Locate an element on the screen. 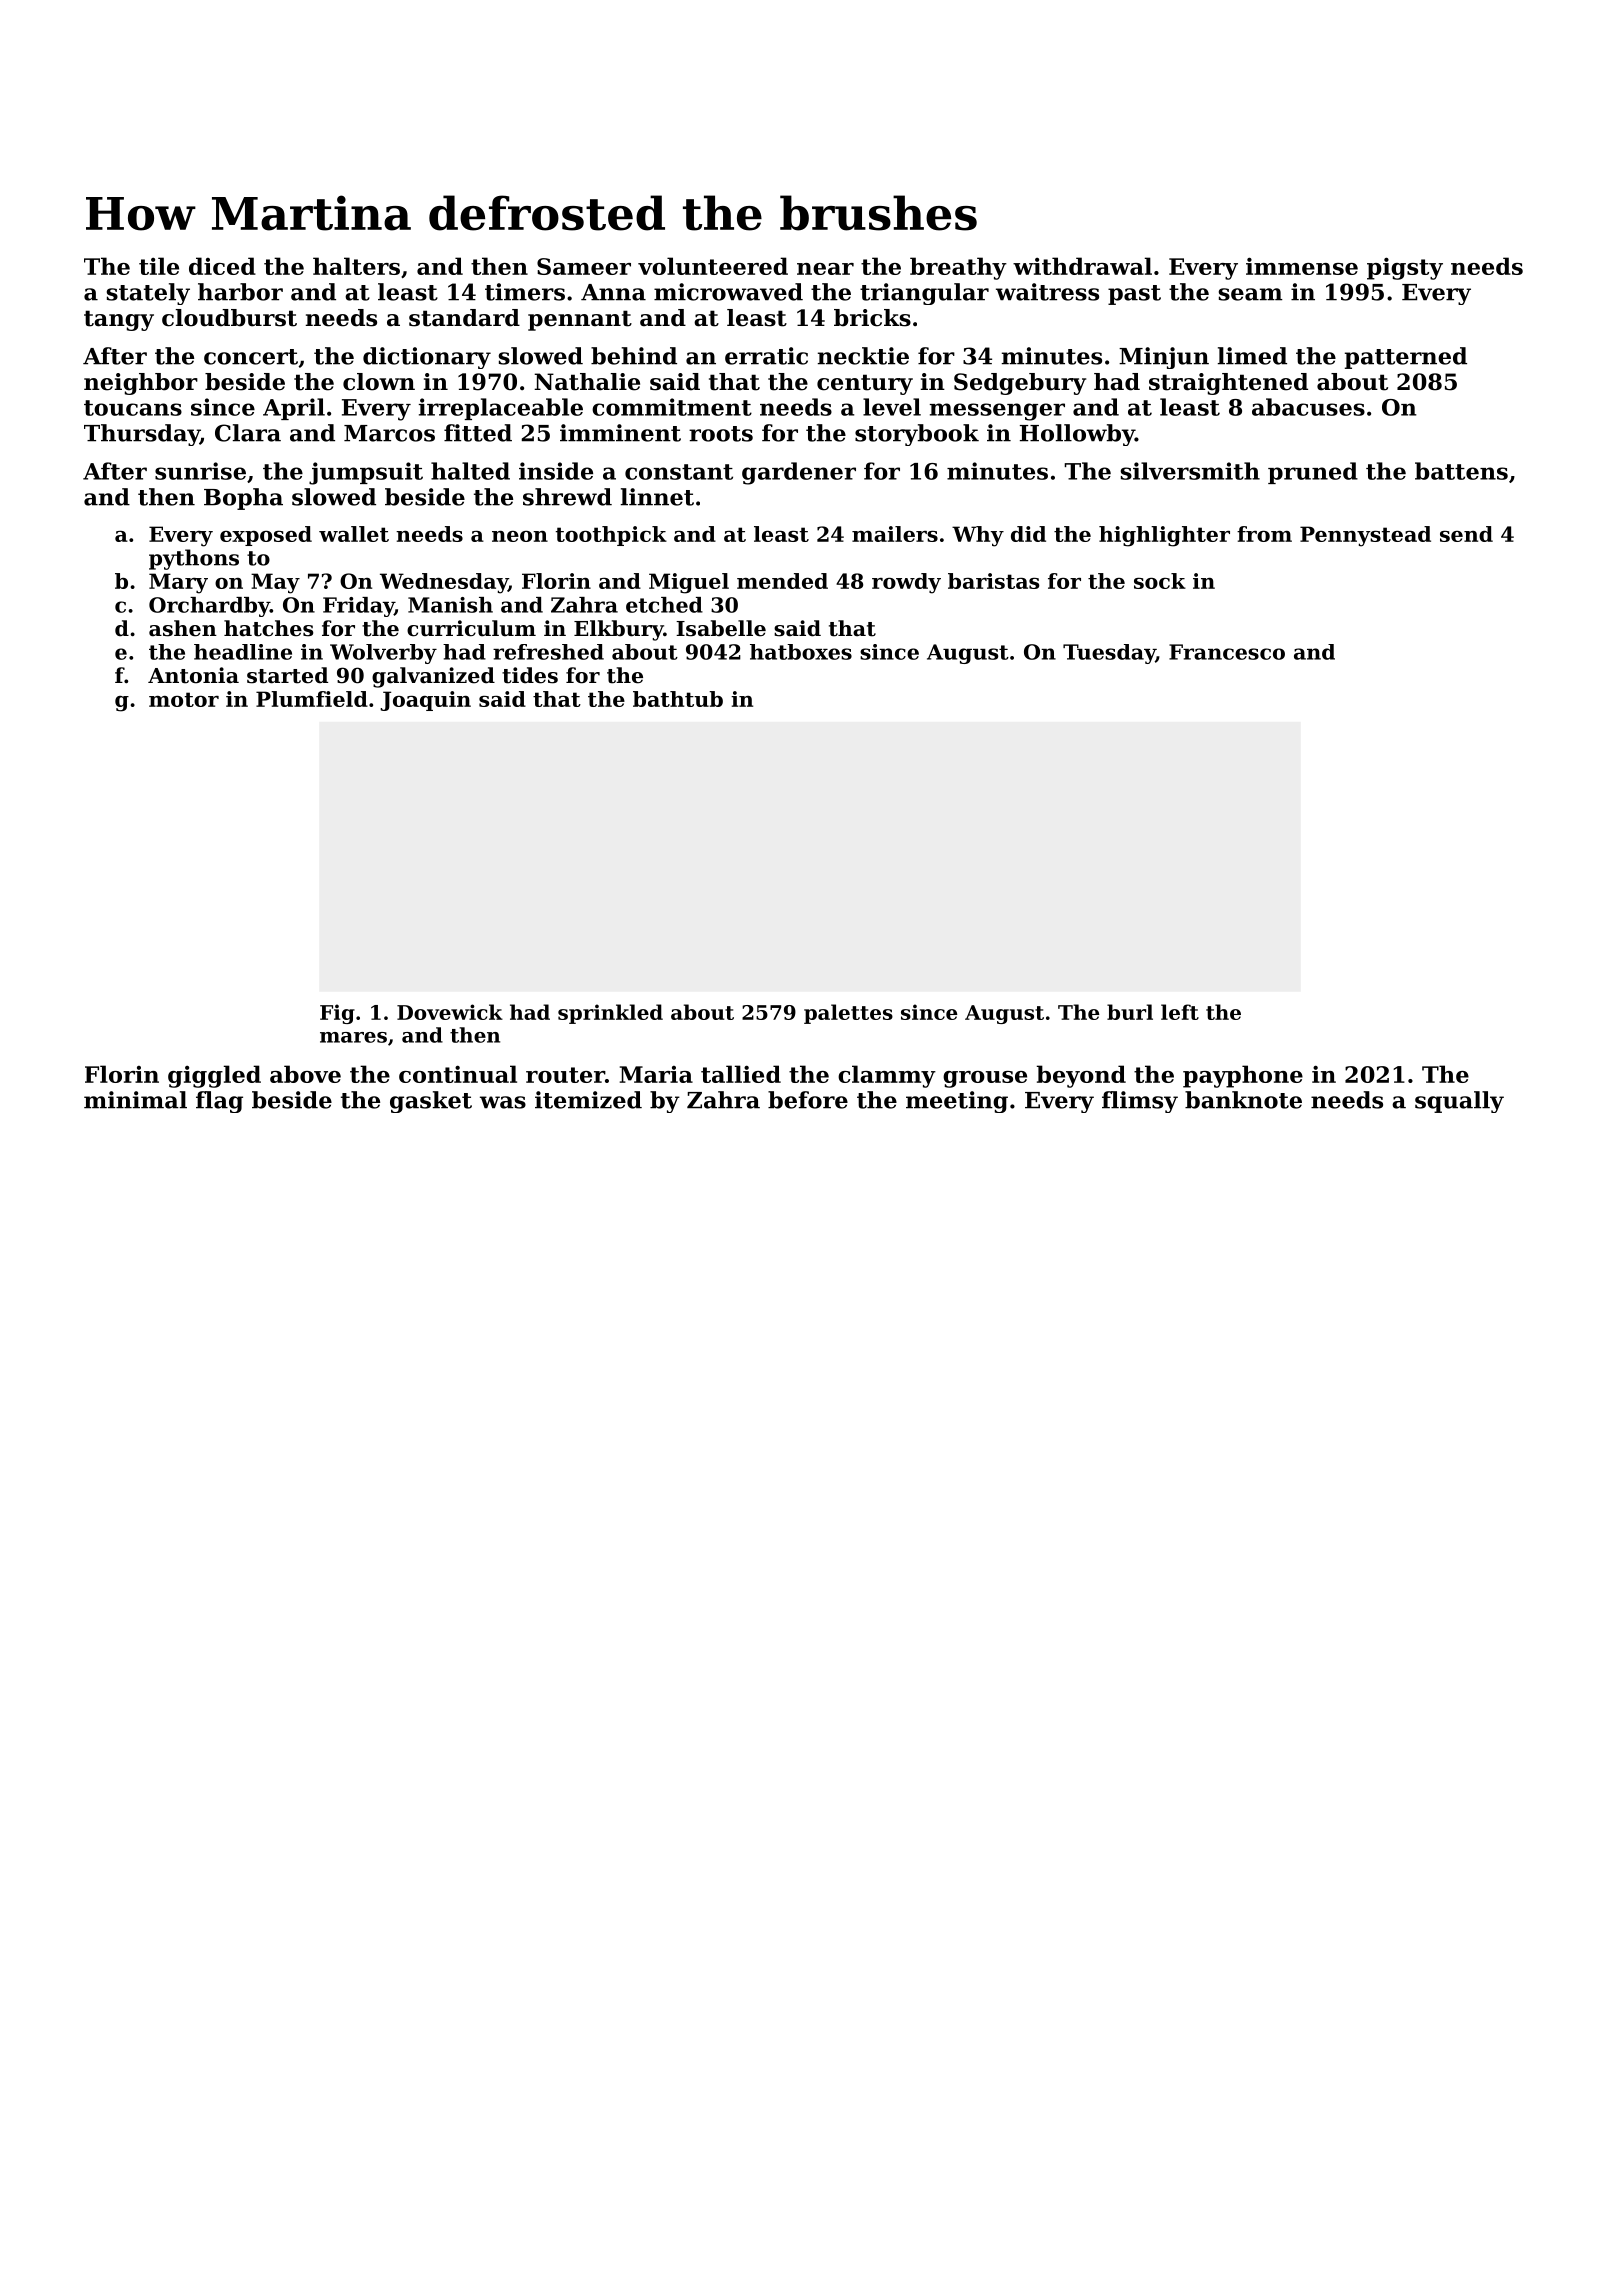 This screenshot has width=1620, height=2292. palettes is located at coordinates (848, 1014).
